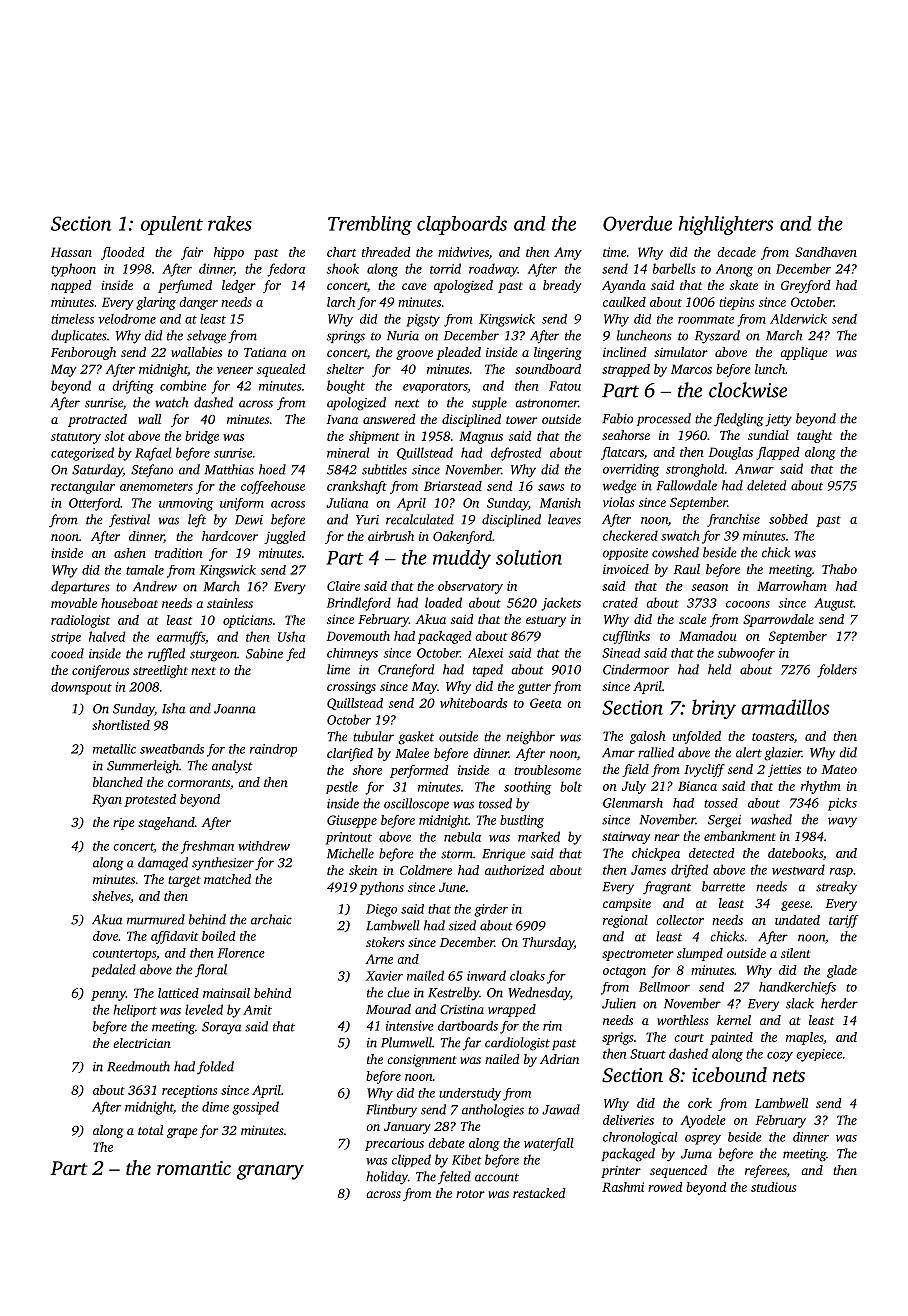  What do you see at coordinates (529, 557) in the screenshot?
I see `solution` at bounding box center [529, 557].
